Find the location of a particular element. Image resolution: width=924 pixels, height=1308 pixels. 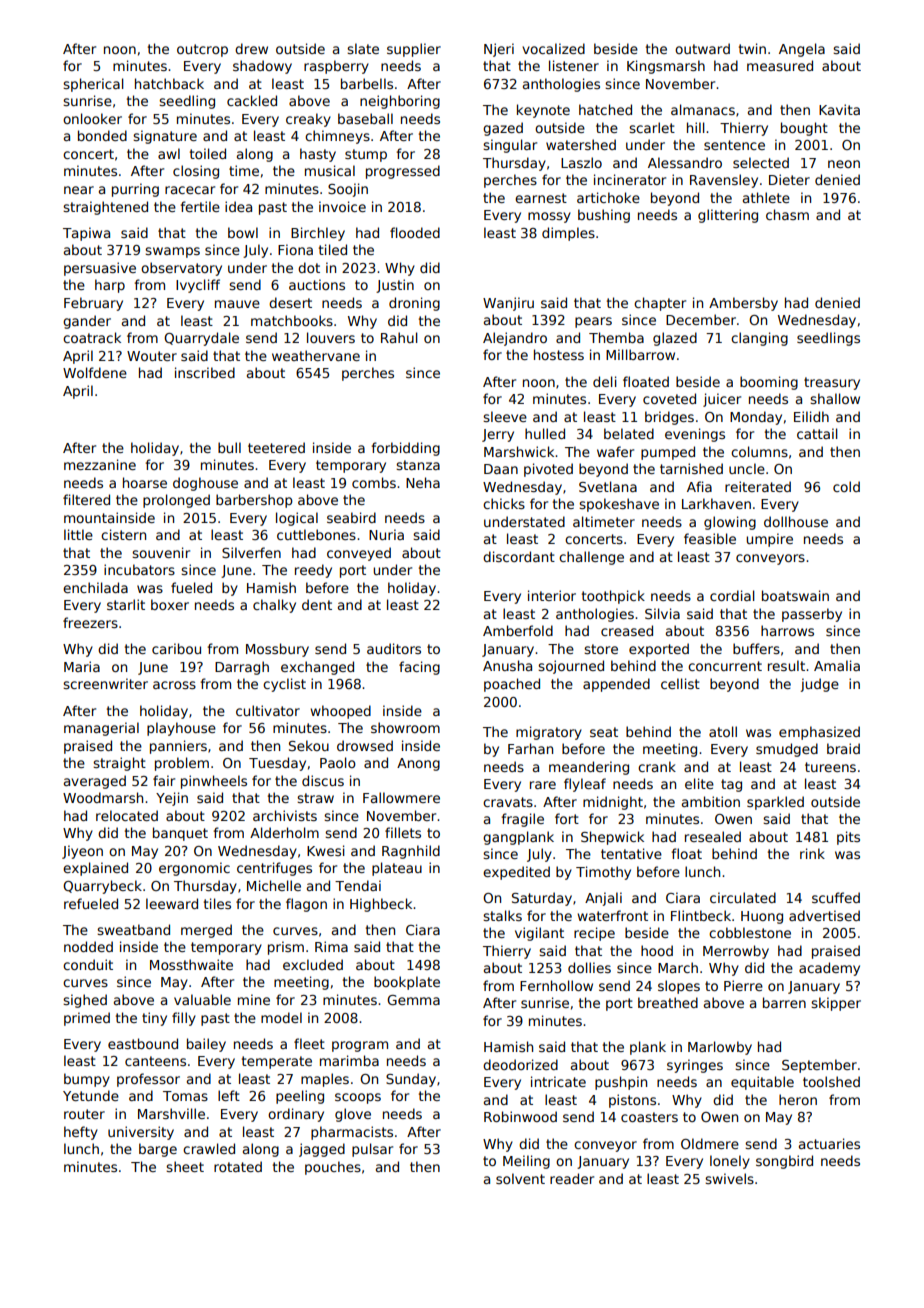

conduit is located at coordinates (88, 964).
